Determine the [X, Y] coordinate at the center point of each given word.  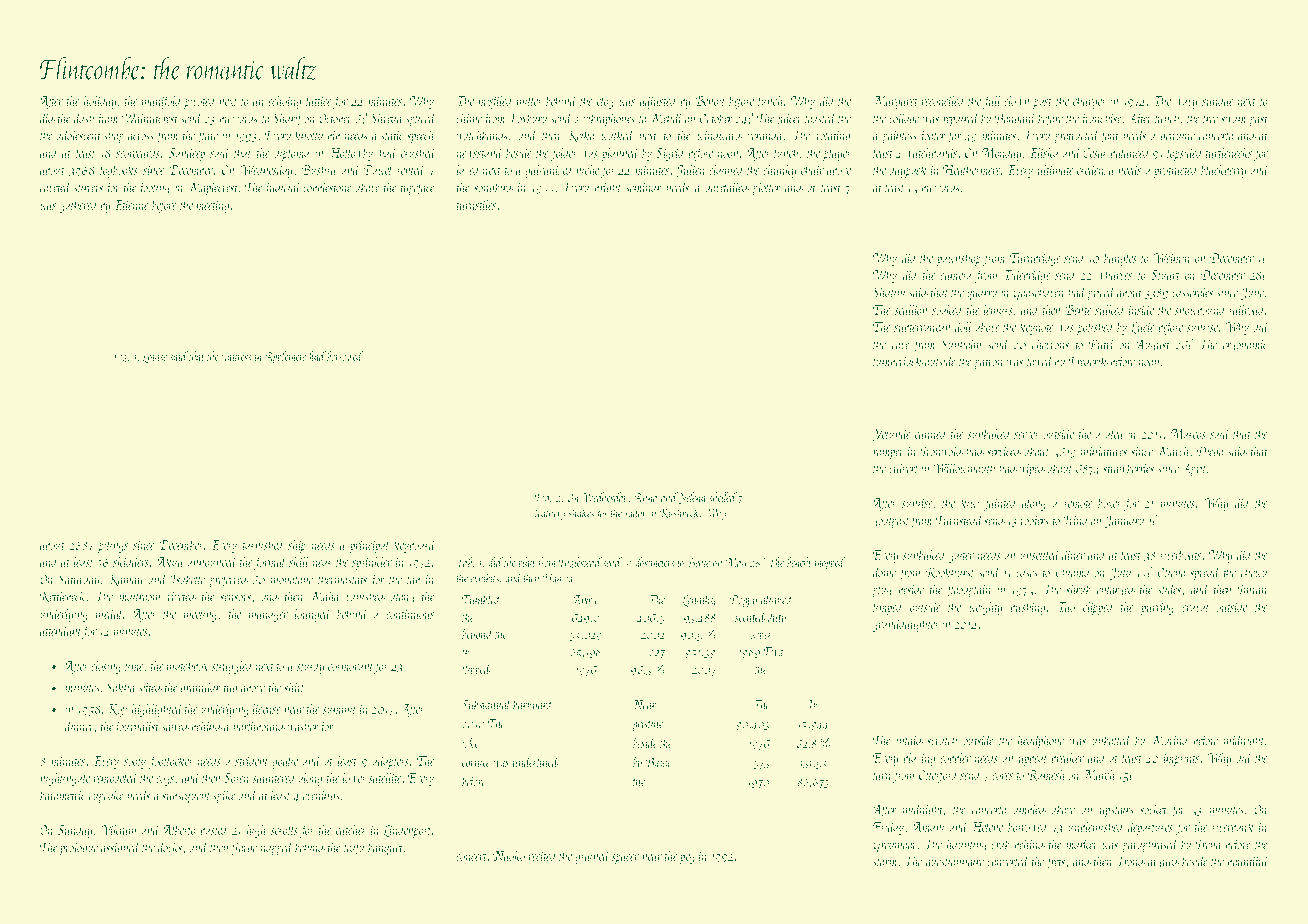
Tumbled [481, 599]
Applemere [285, 357]
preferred [229, 580]
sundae [1218, 100]
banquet [386, 848]
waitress [236, 357]
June [1252, 293]
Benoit [710, 101]
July [1120, 573]
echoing [284, 102]
